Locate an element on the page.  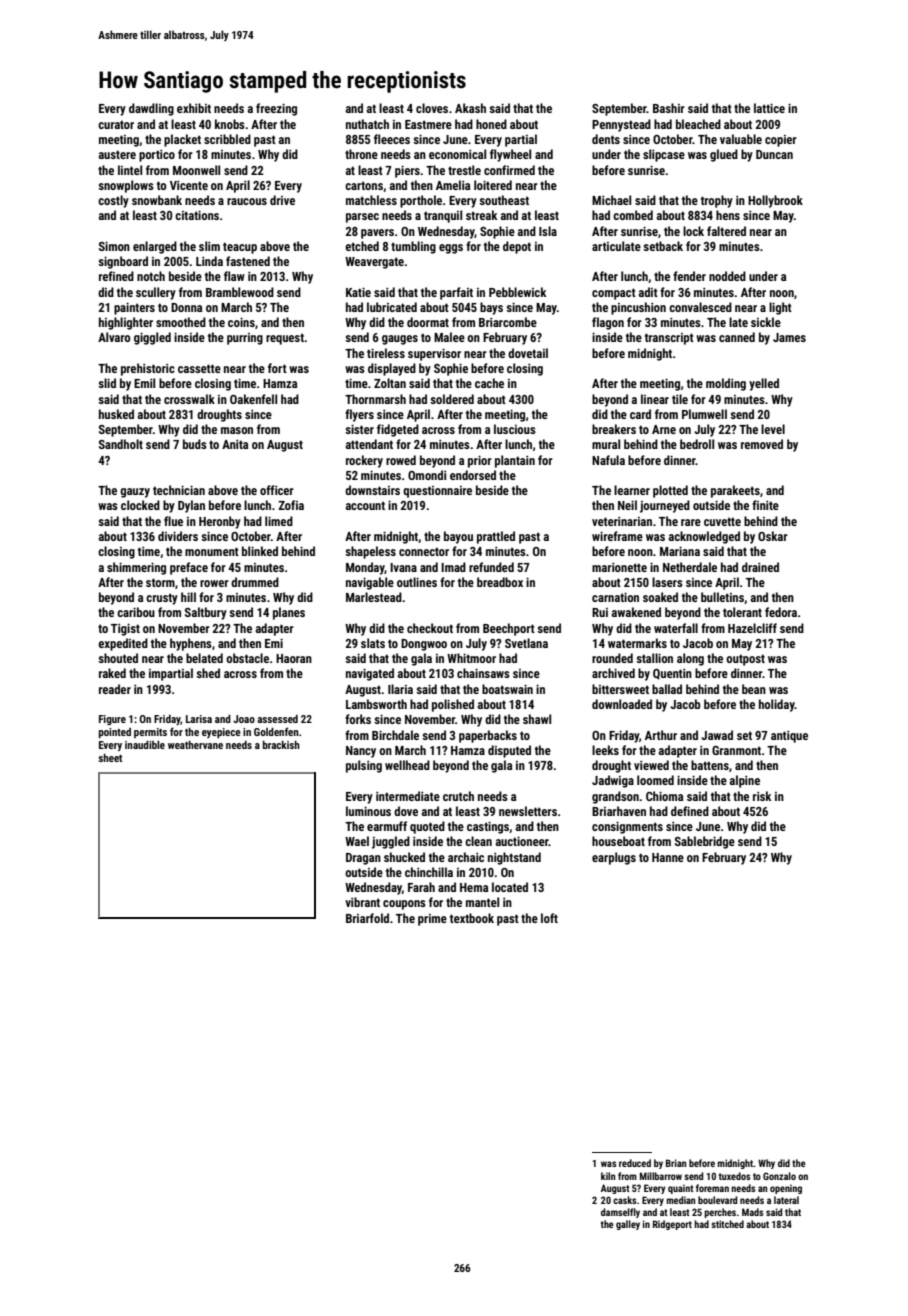
damselfly is located at coordinates (620, 1213).
